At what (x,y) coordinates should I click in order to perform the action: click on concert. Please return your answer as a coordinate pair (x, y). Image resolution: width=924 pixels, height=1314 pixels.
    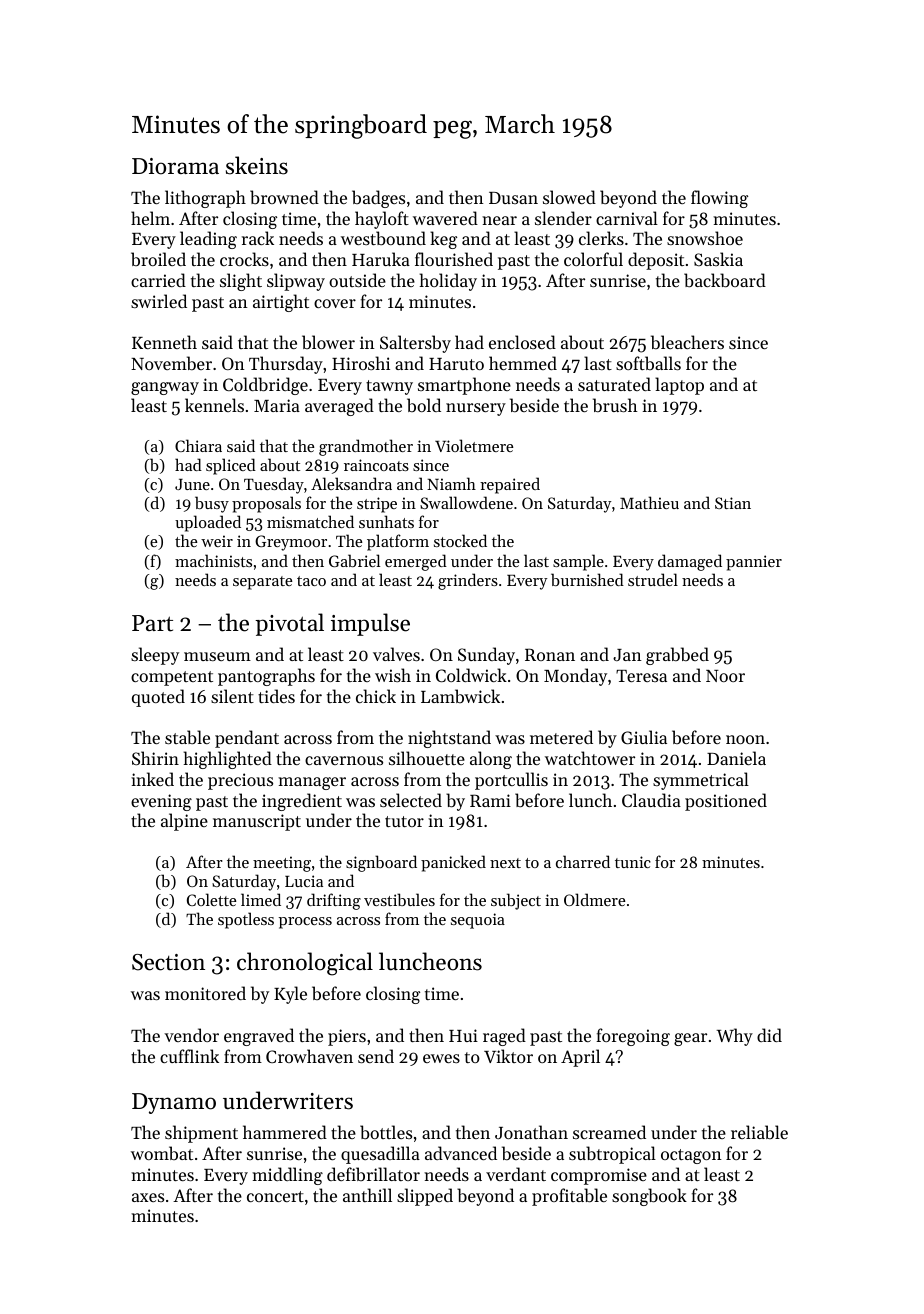
    Looking at the image, I should click on (275, 1196).
